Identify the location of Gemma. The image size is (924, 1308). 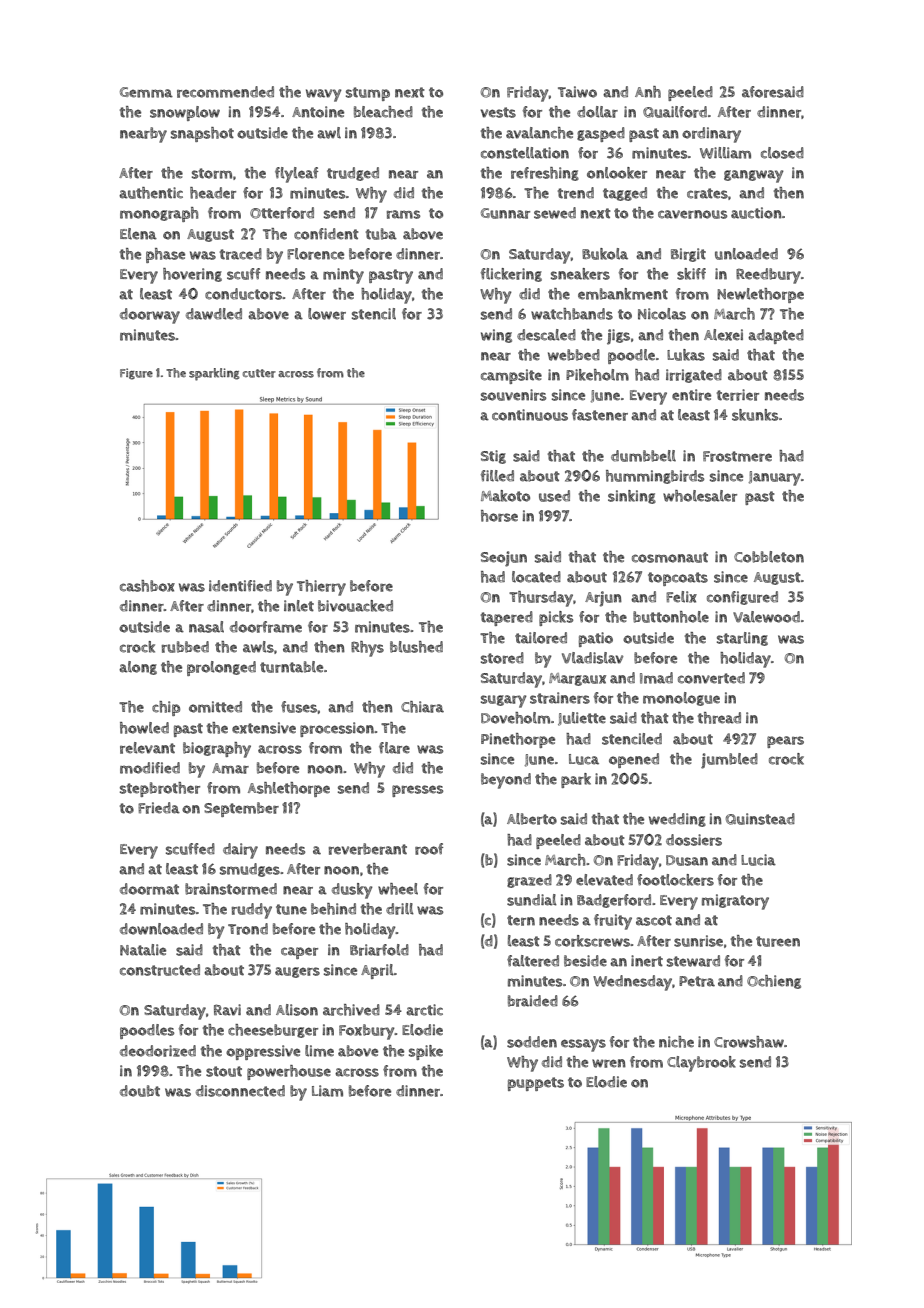
(146, 92).
